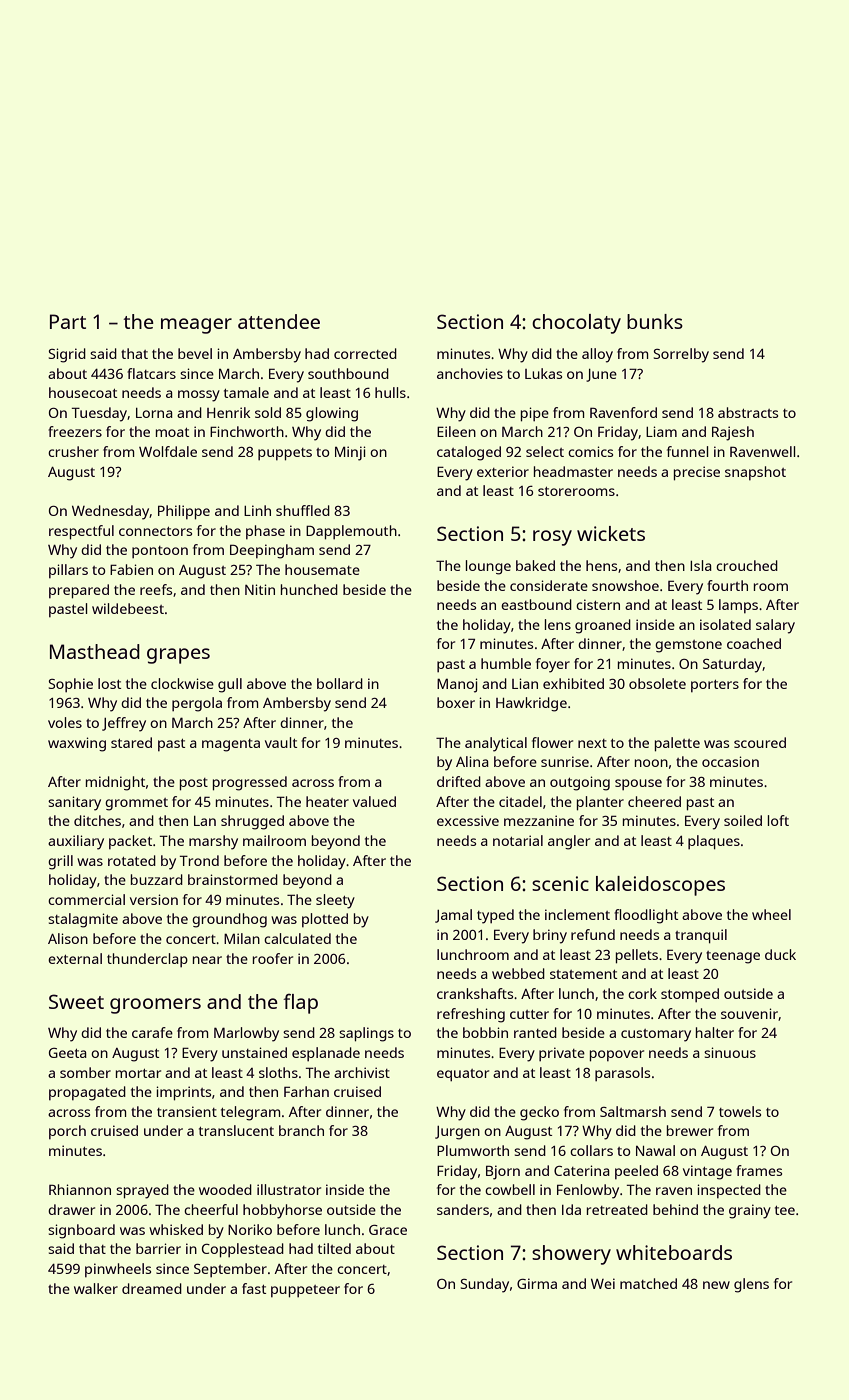 The image size is (849, 1400). Describe the element at coordinates (97, 820) in the document. I see `ditches` at that location.
